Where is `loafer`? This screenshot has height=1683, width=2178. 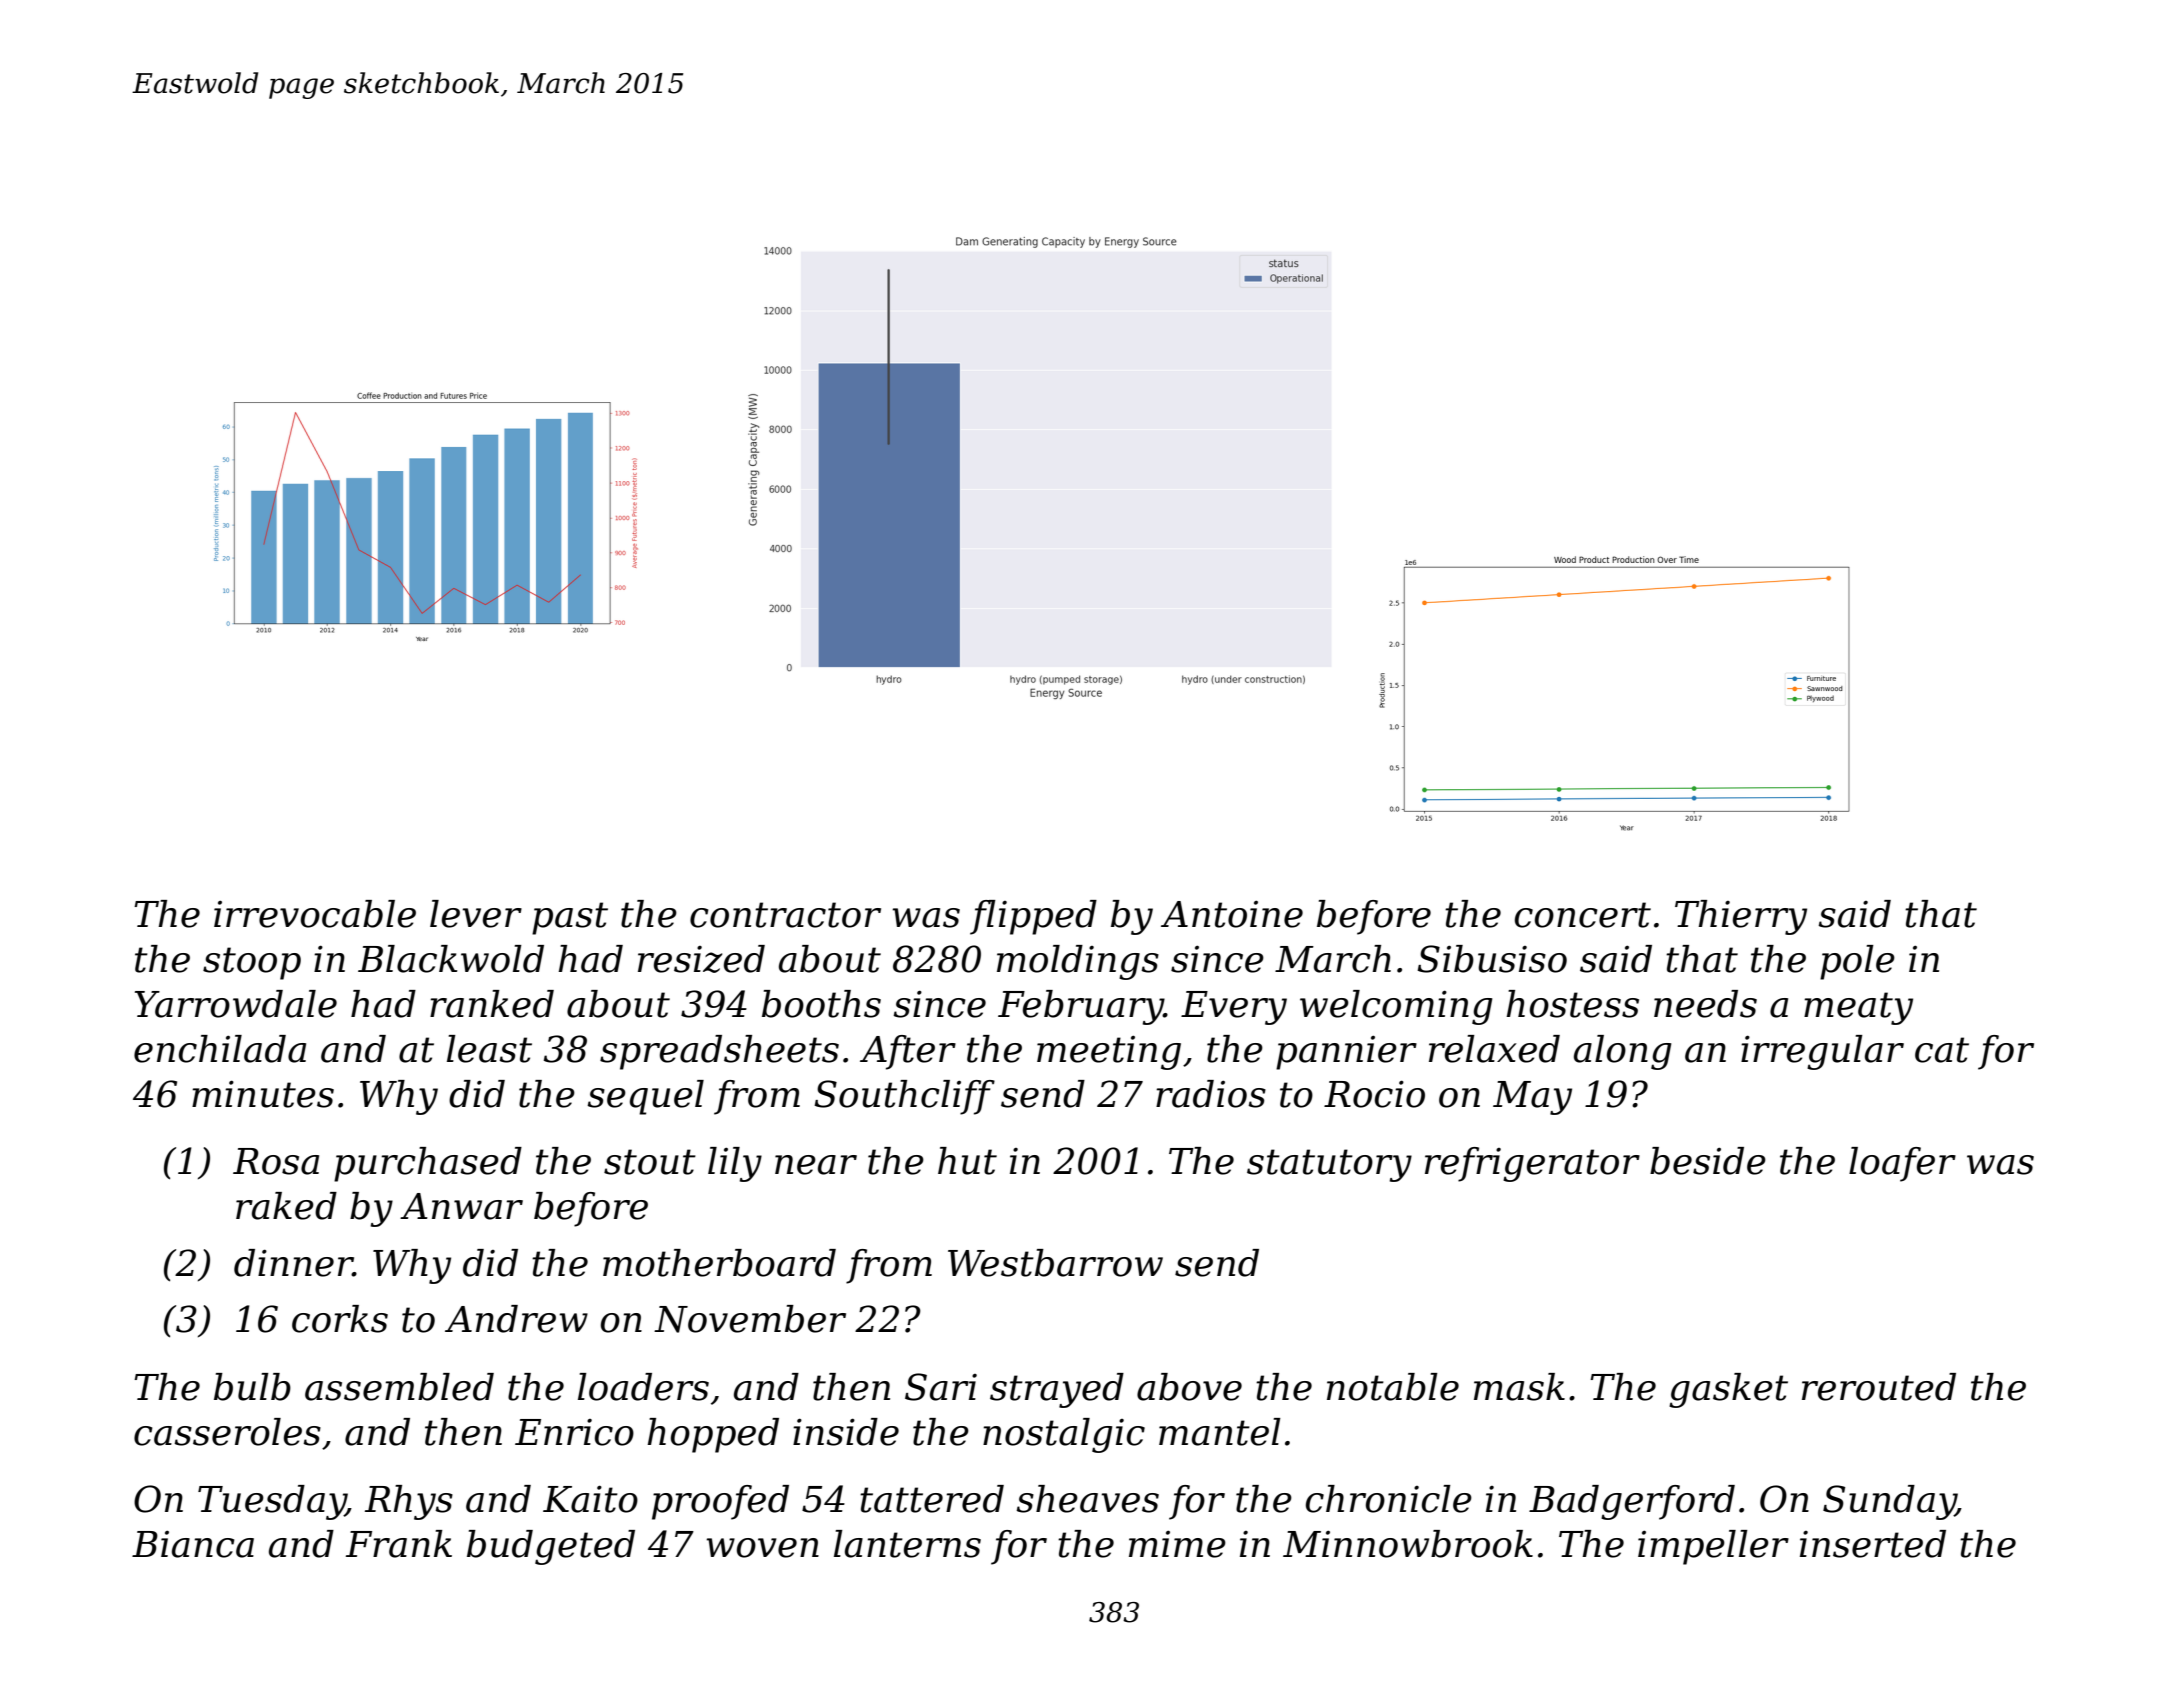
loafer is located at coordinates (1902, 1164).
